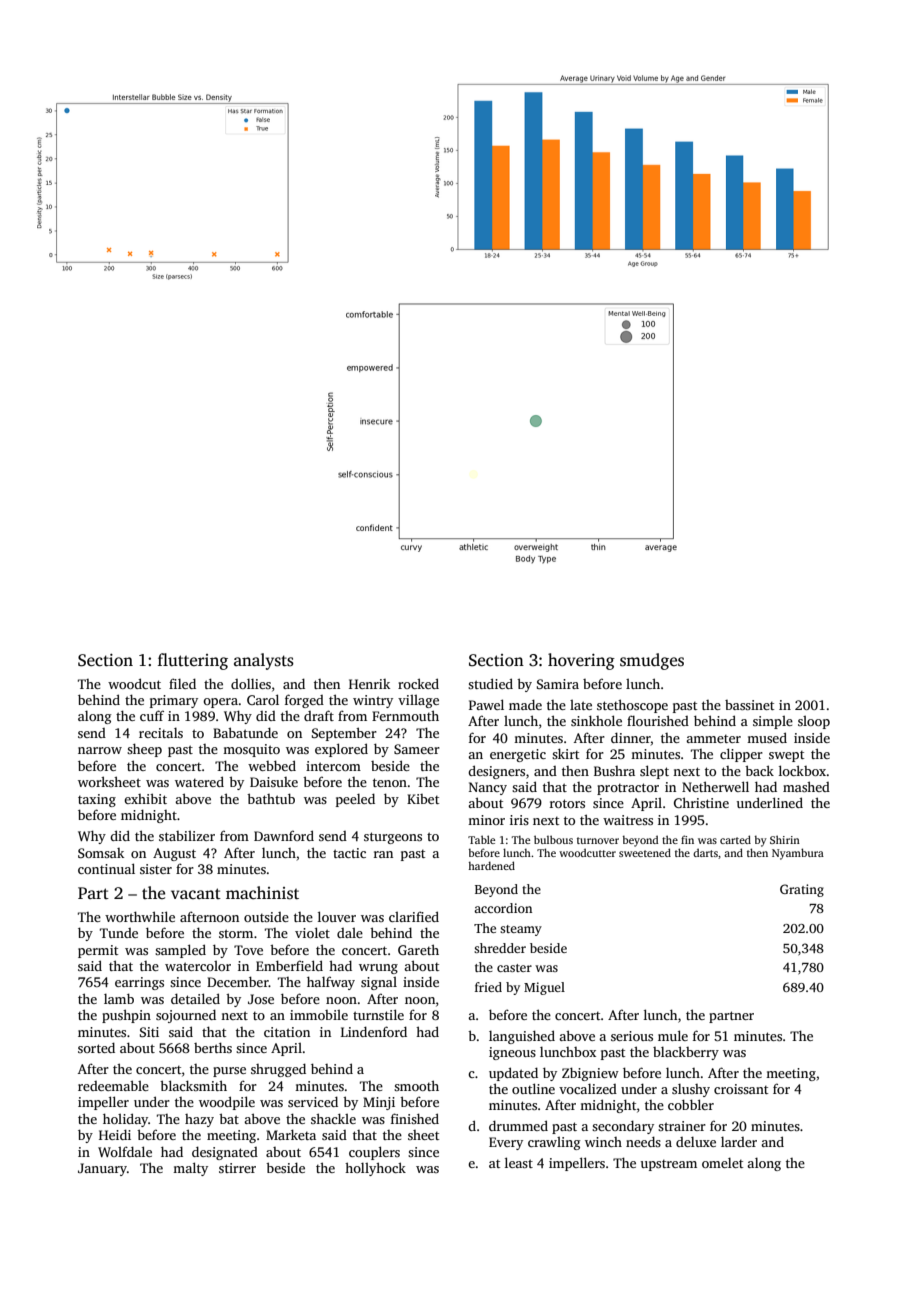 The width and height of the document is (908, 1316). Describe the element at coordinates (125, 1120) in the document. I see `holiday` at that location.
